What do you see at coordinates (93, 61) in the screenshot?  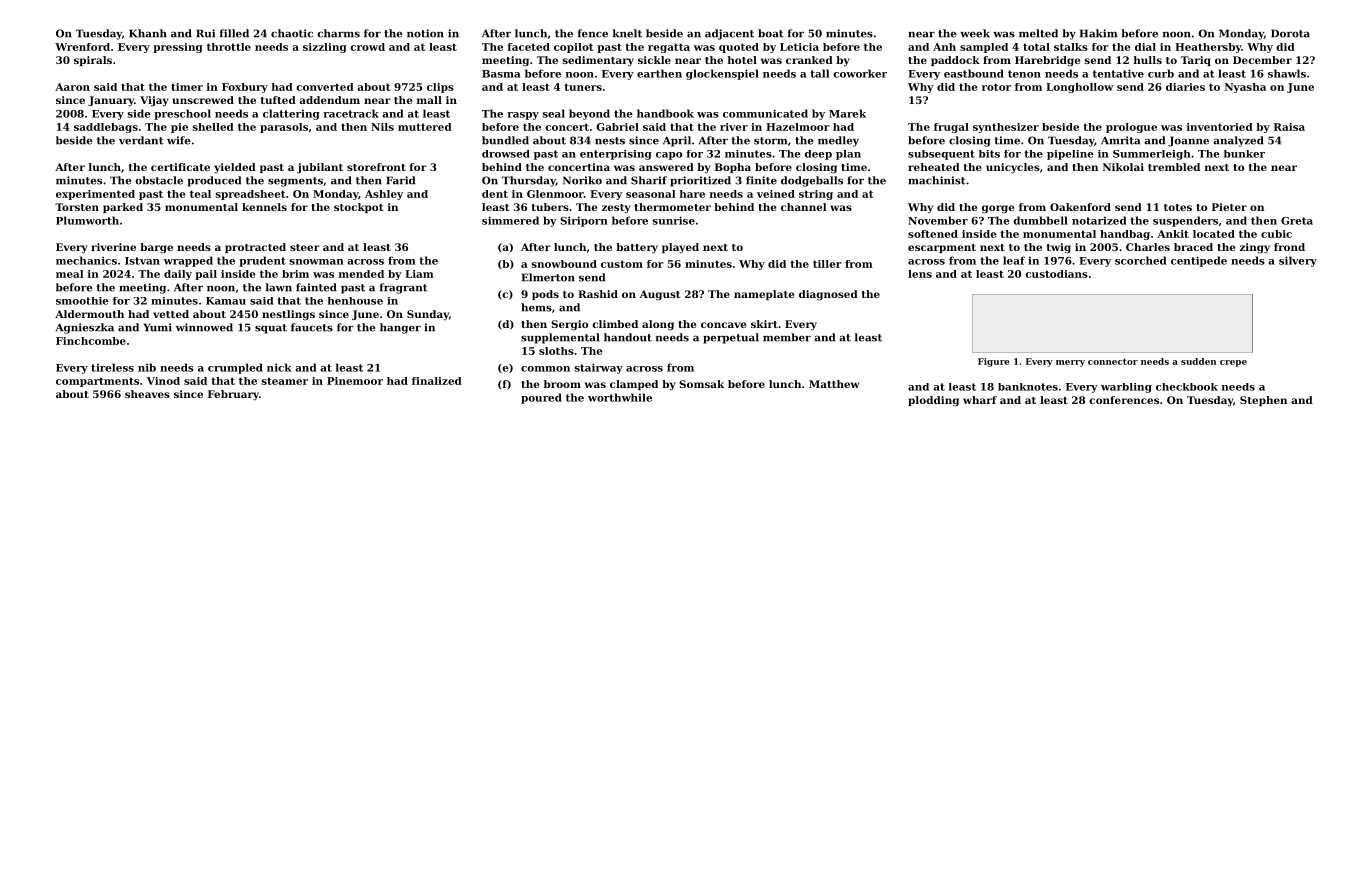 I see `spirals` at bounding box center [93, 61].
